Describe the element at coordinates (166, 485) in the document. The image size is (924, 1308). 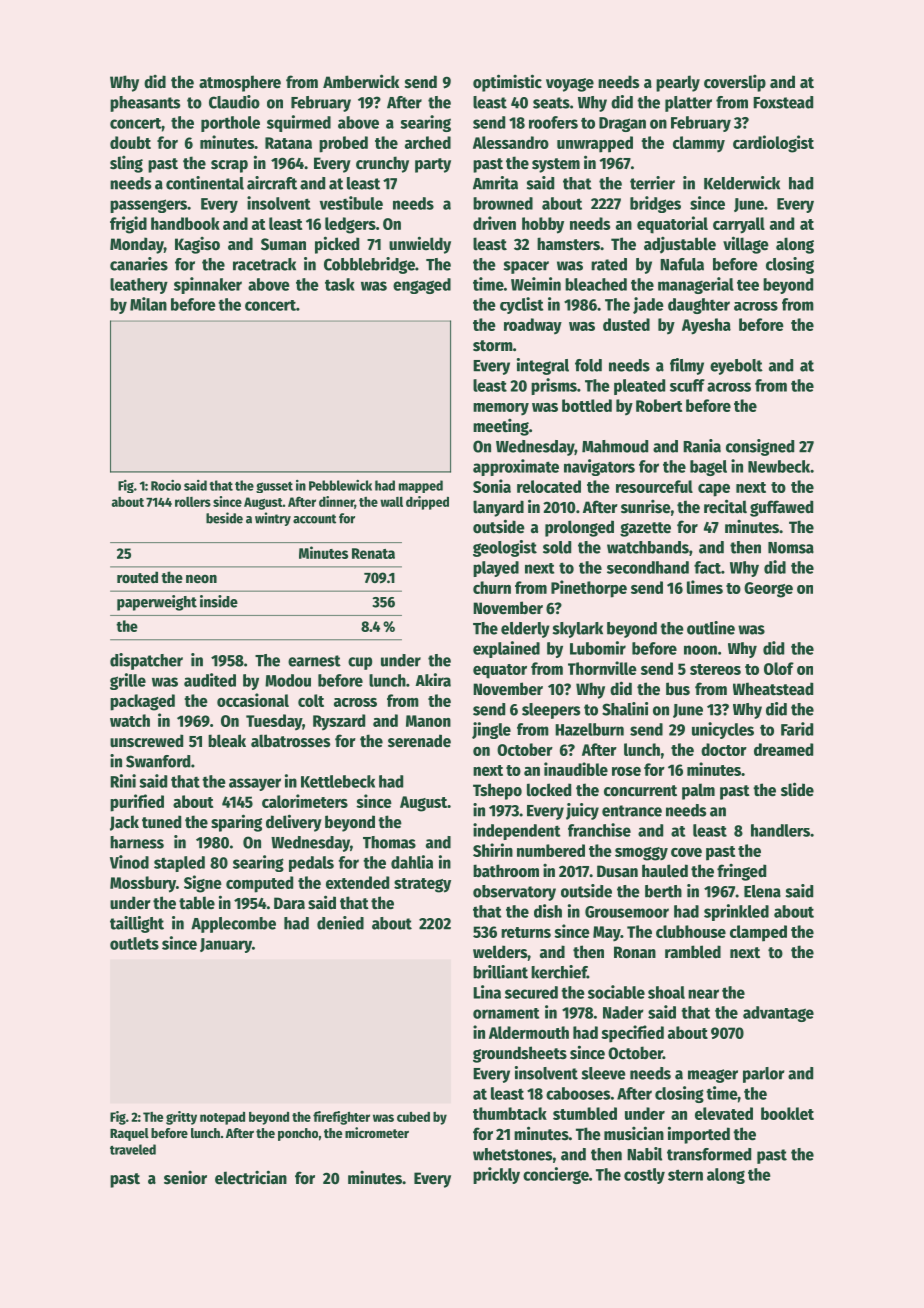
I see `Rocio` at that location.
